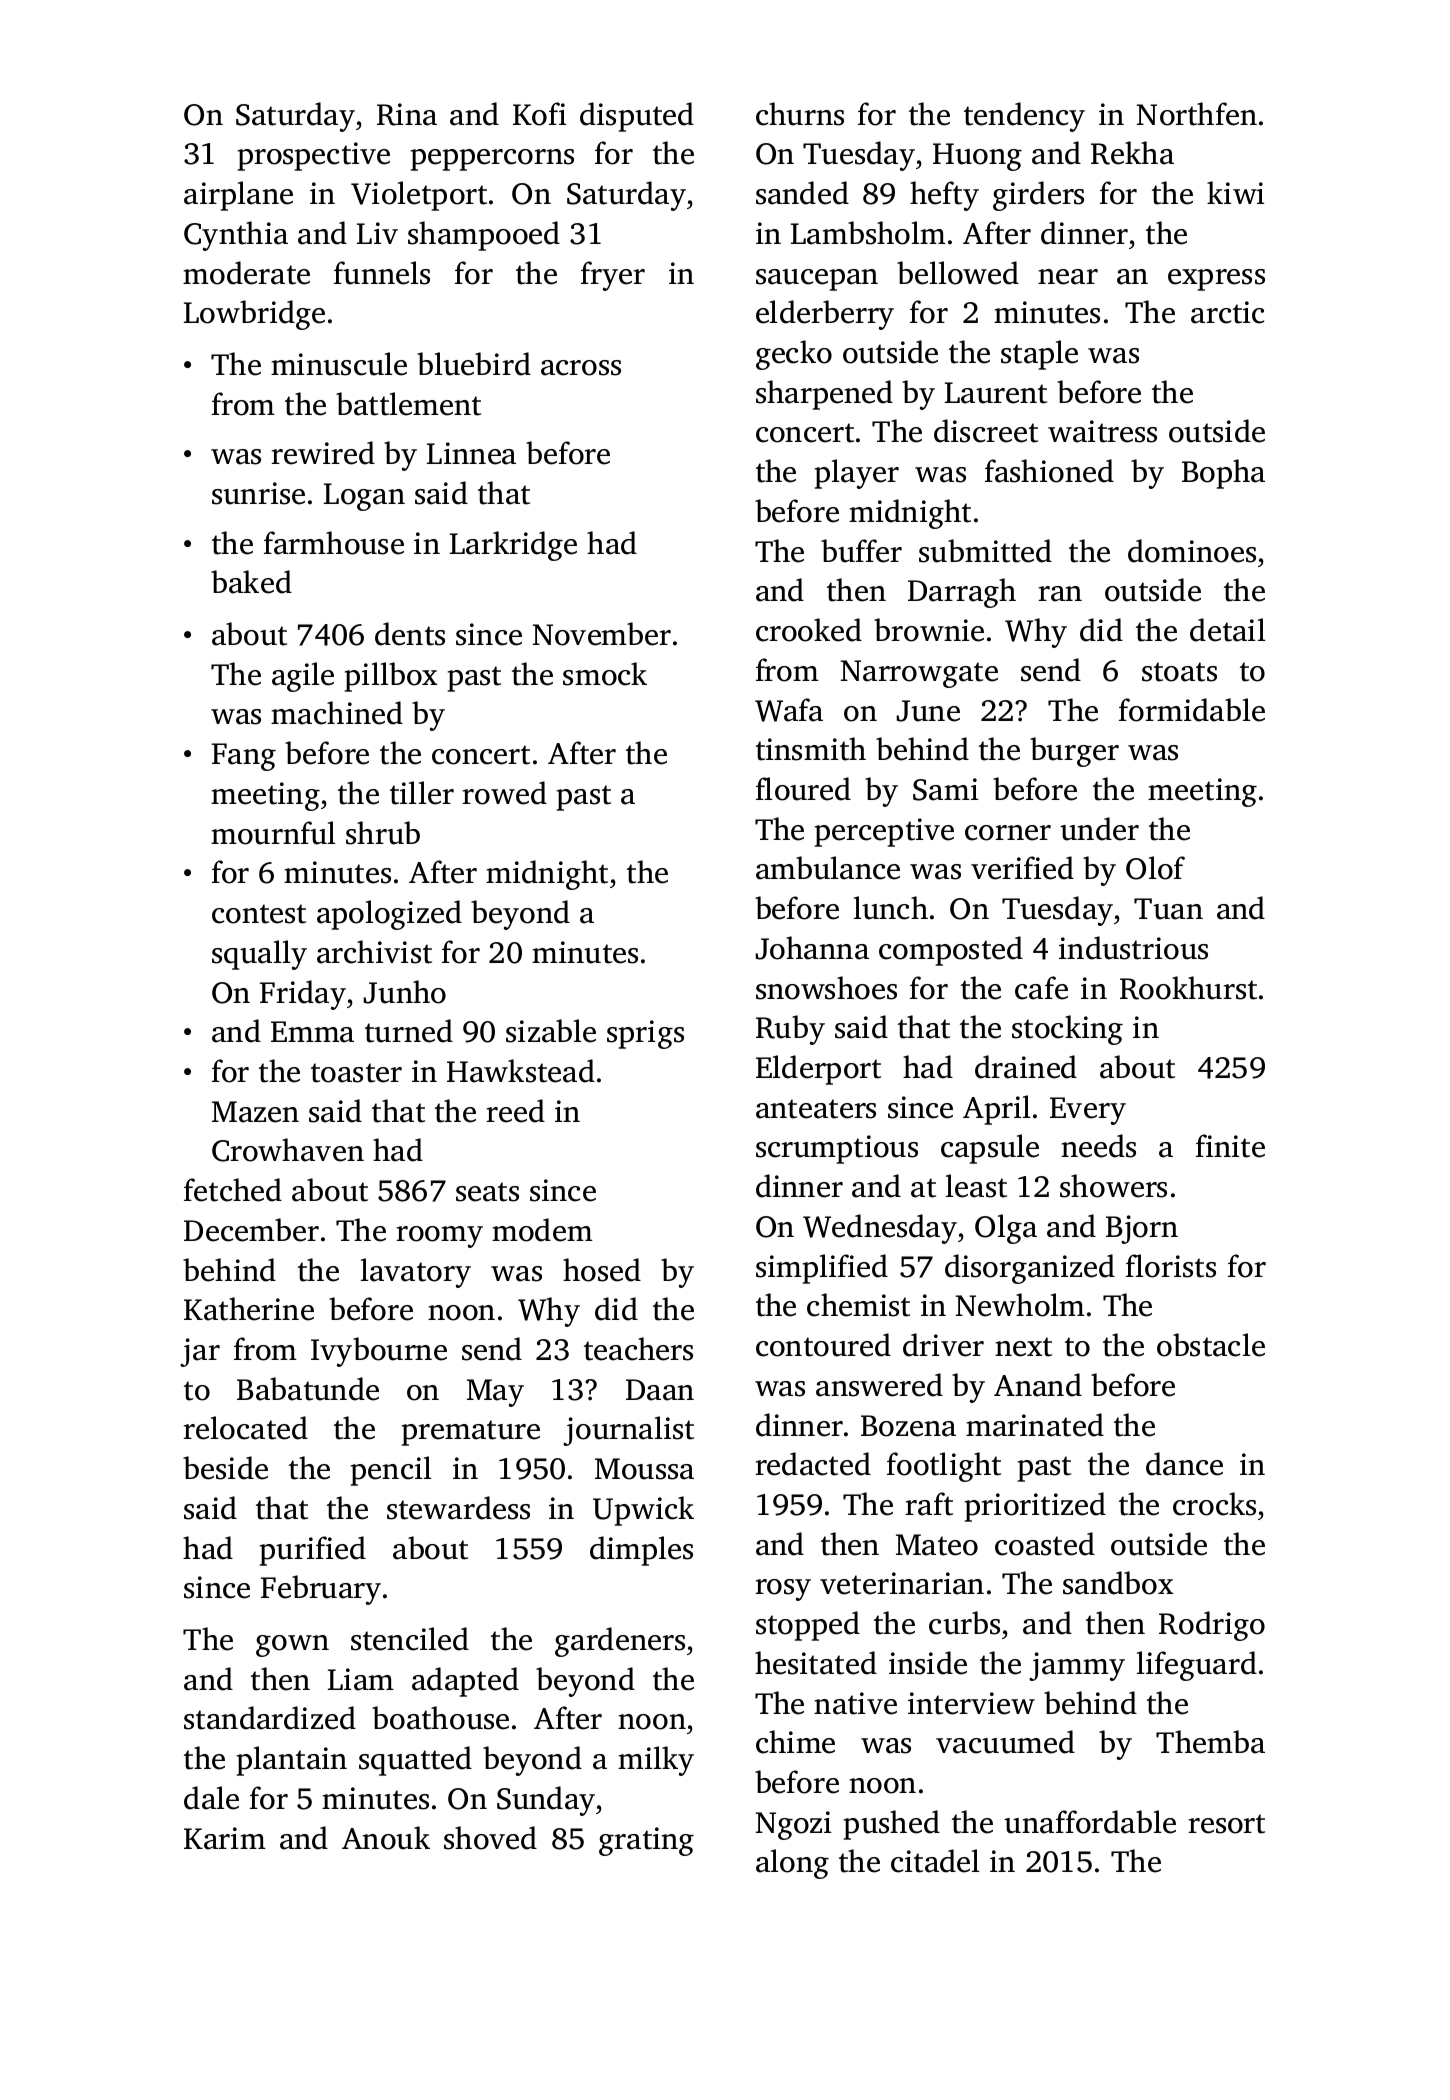 The width and height of the screenshot is (1450, 2100). What do you see at coordinates (792, 1864) in the screenshot?
I see `along` at bounding box center [792, 1864].
